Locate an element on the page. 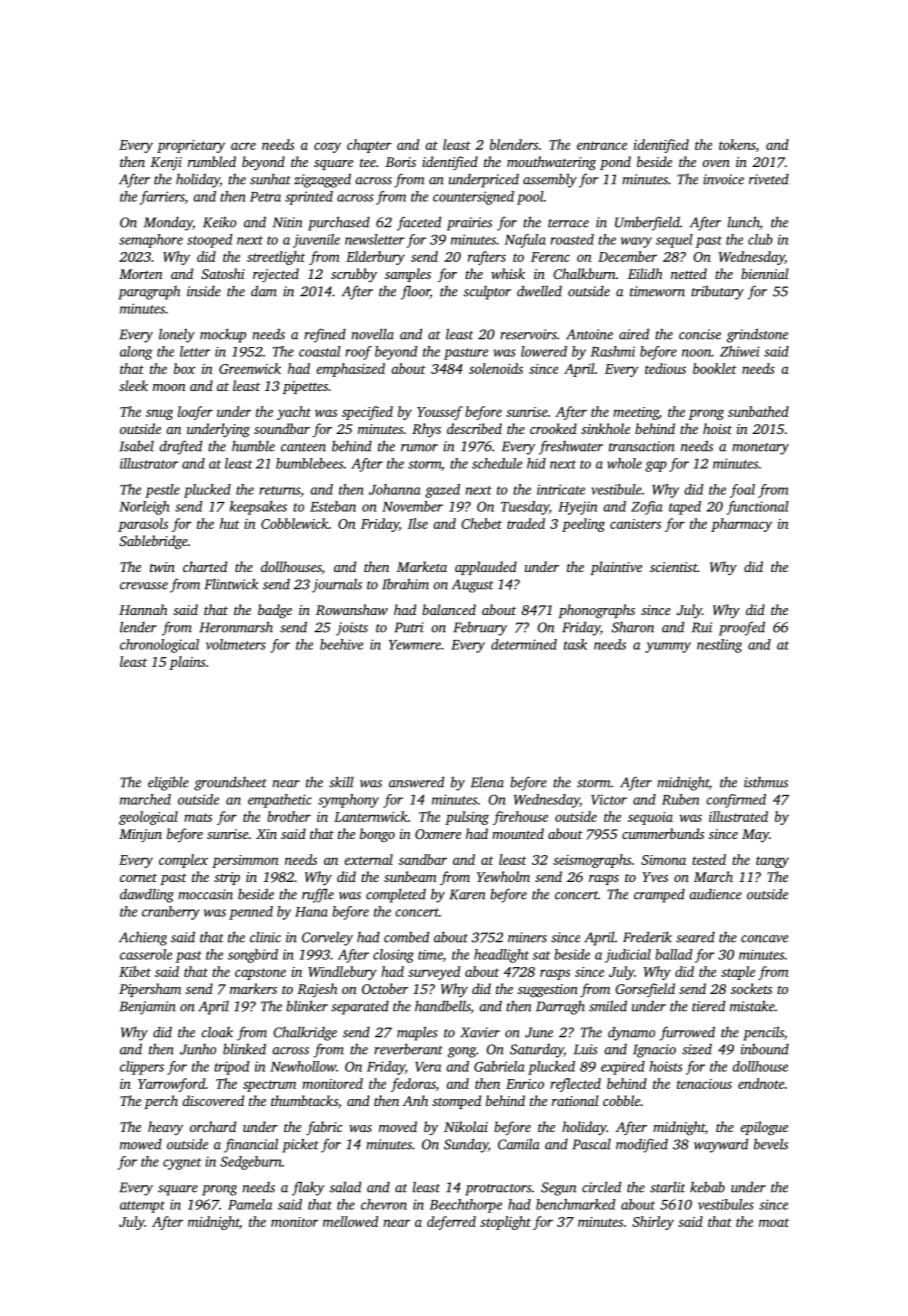  stoplight is located at coordinates (505, 1223).
